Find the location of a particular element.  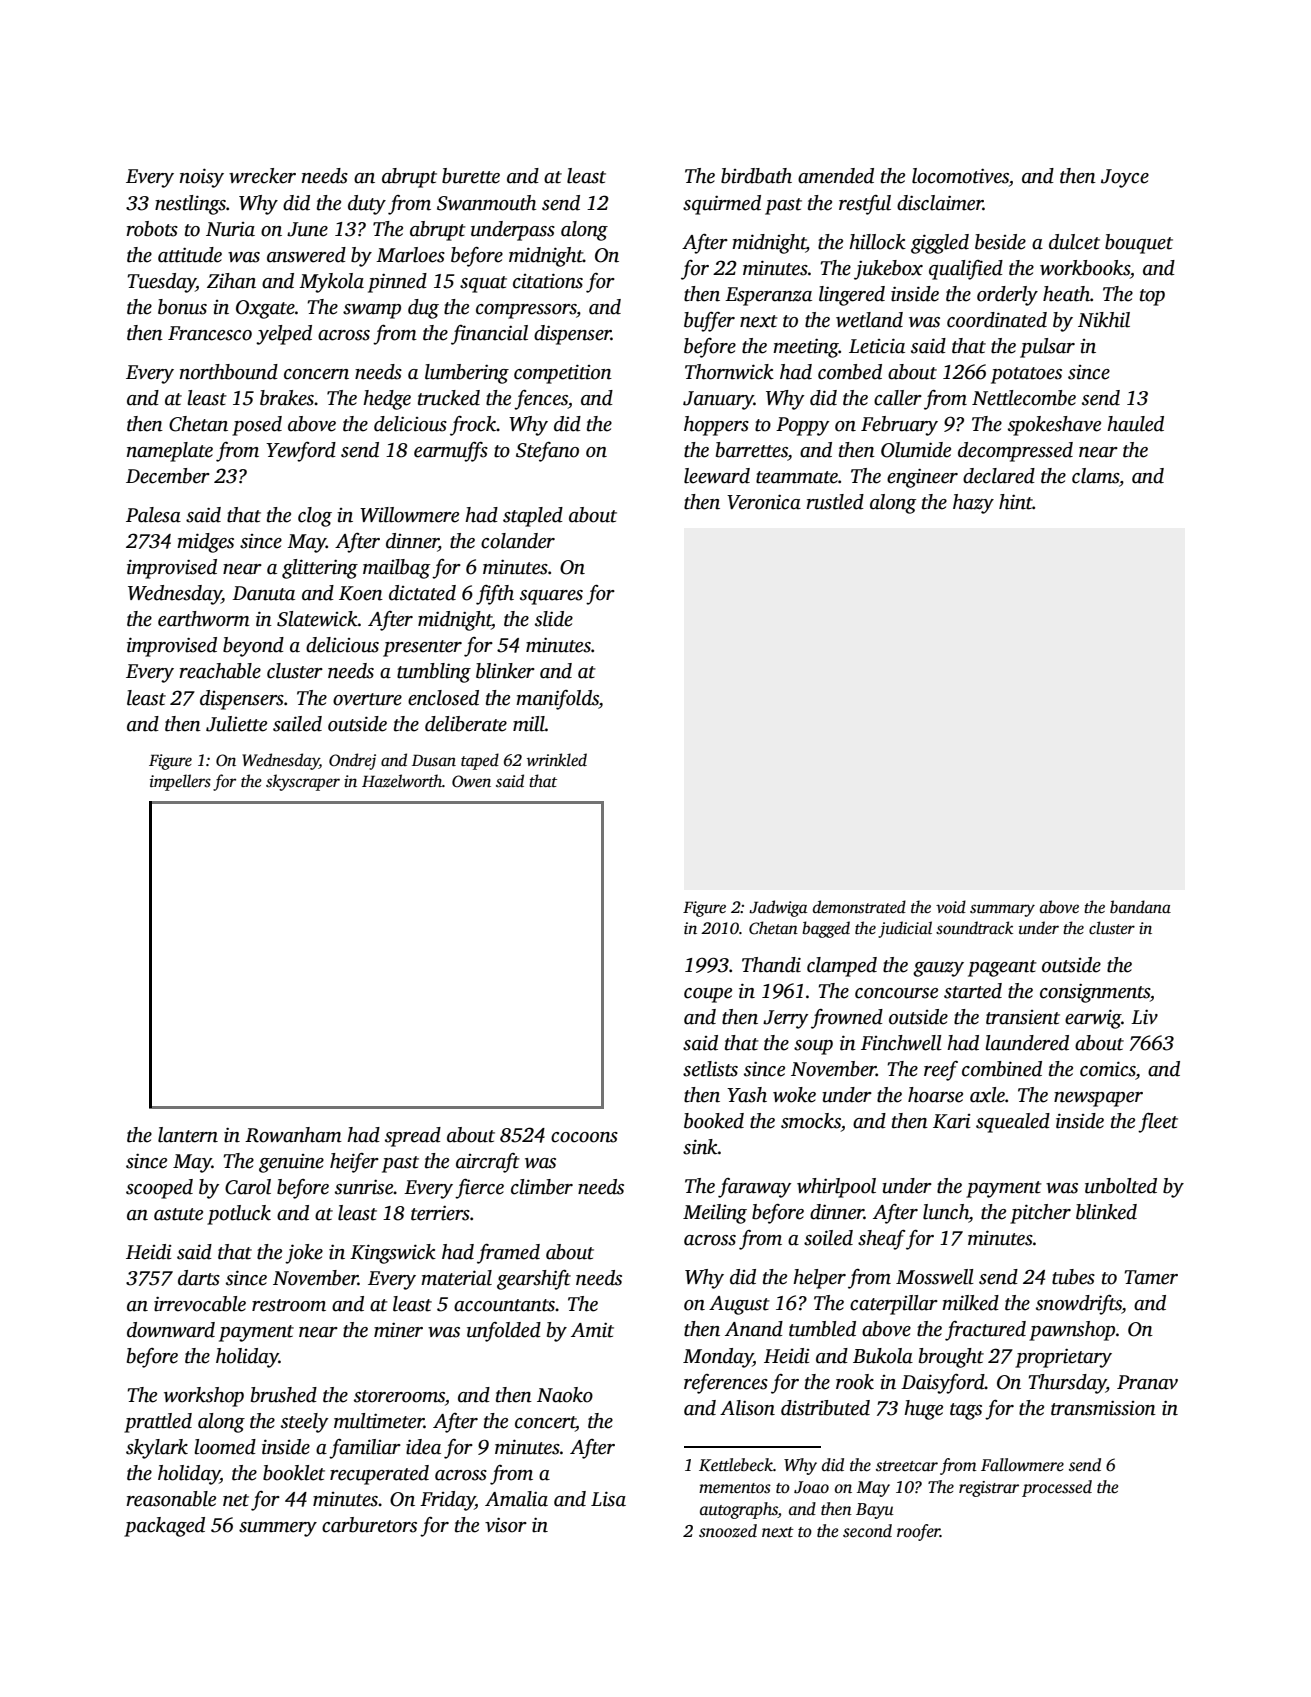

packaged is located at coordinates (164, 1527).
